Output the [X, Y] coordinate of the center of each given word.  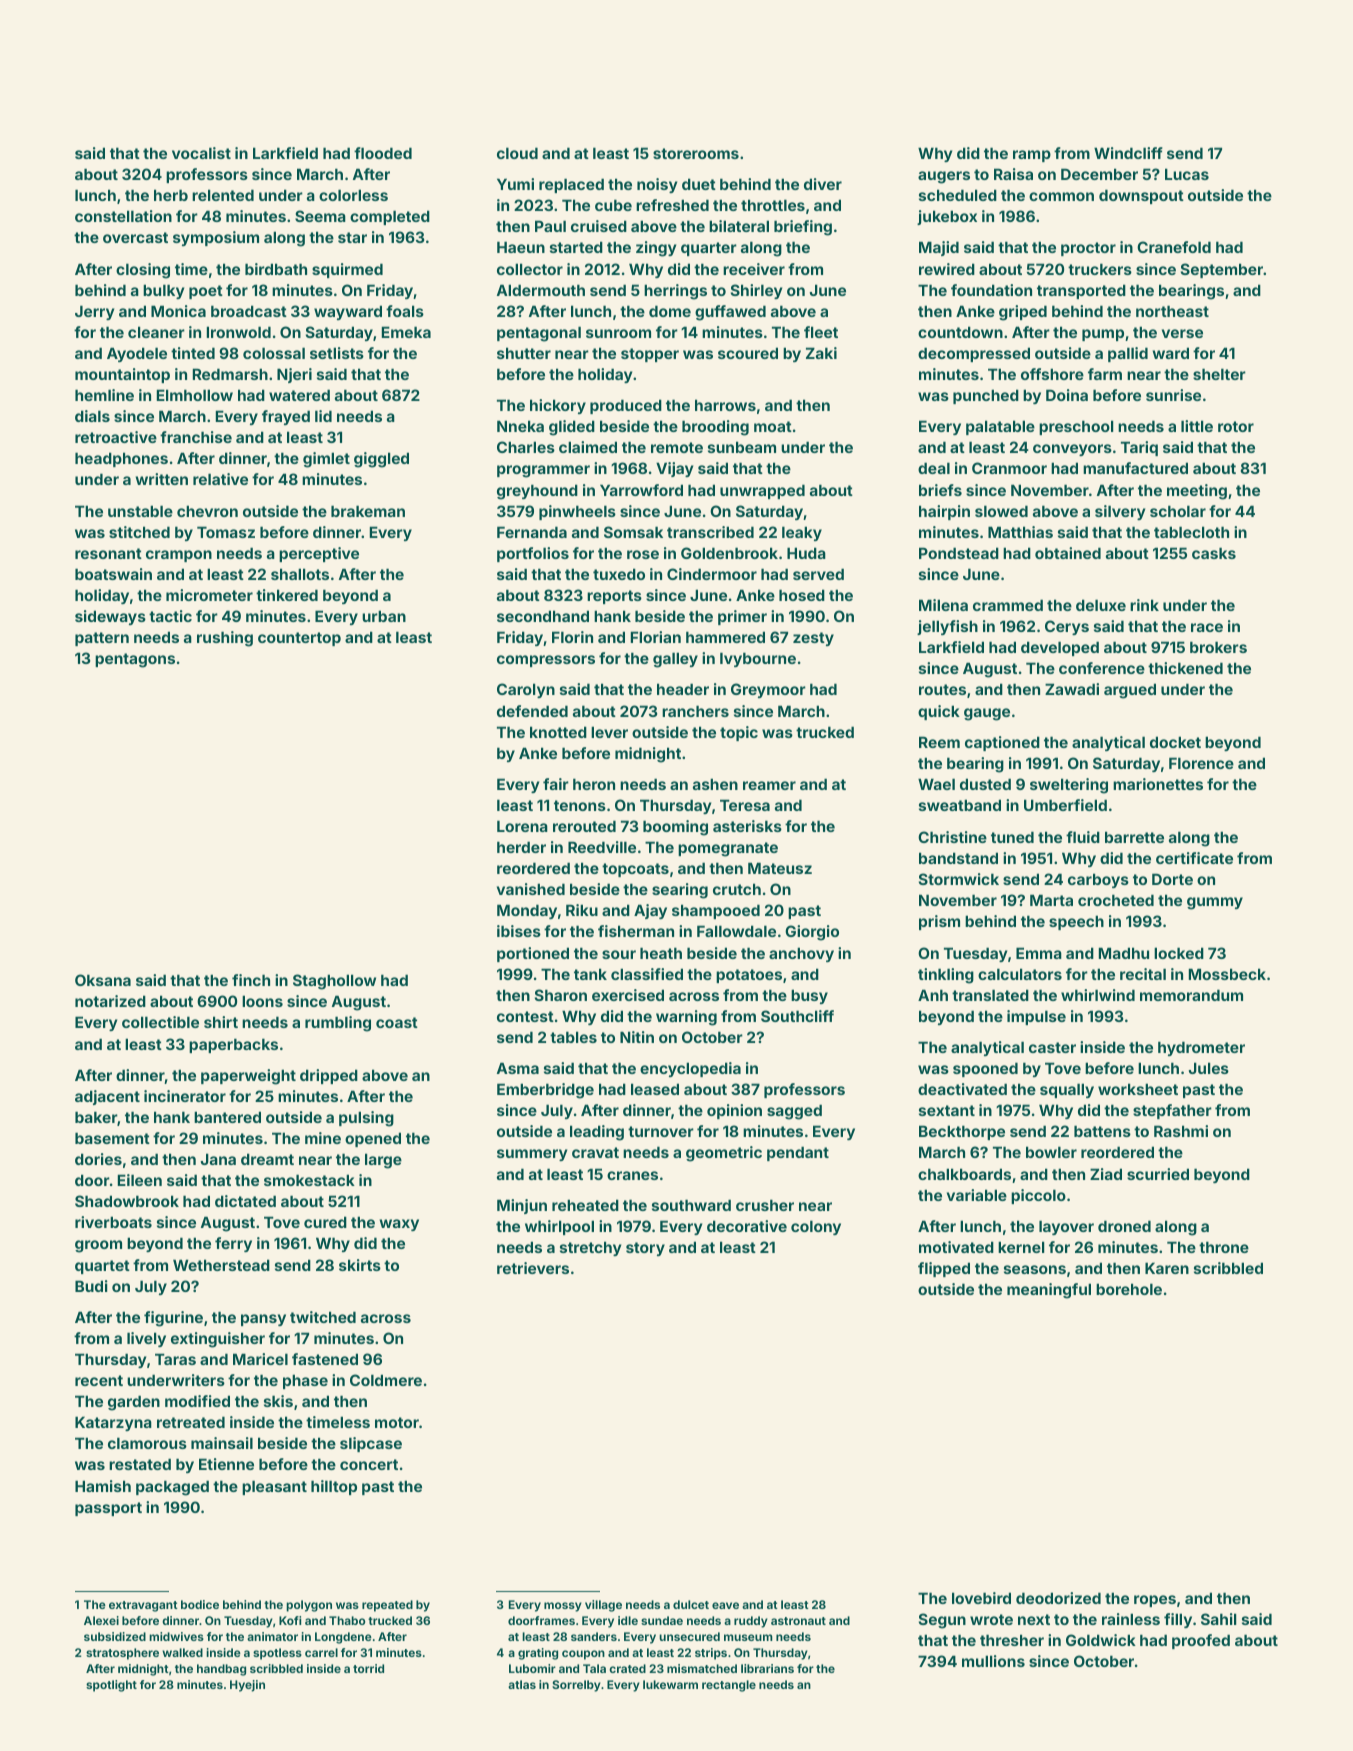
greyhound [537, 492]
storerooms [696, 153]
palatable [1000, 427]
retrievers [533, 1268]
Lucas [1187, 174]
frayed [286, 417]
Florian [656, 637]
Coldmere [386, 1380]
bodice [200, 1604]
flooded [383, 153]
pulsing [366, 1119]
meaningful [1049, 1291]
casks [1214, 553]
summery [532, 1155]
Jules [1209, 1068]
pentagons [135, 660]
